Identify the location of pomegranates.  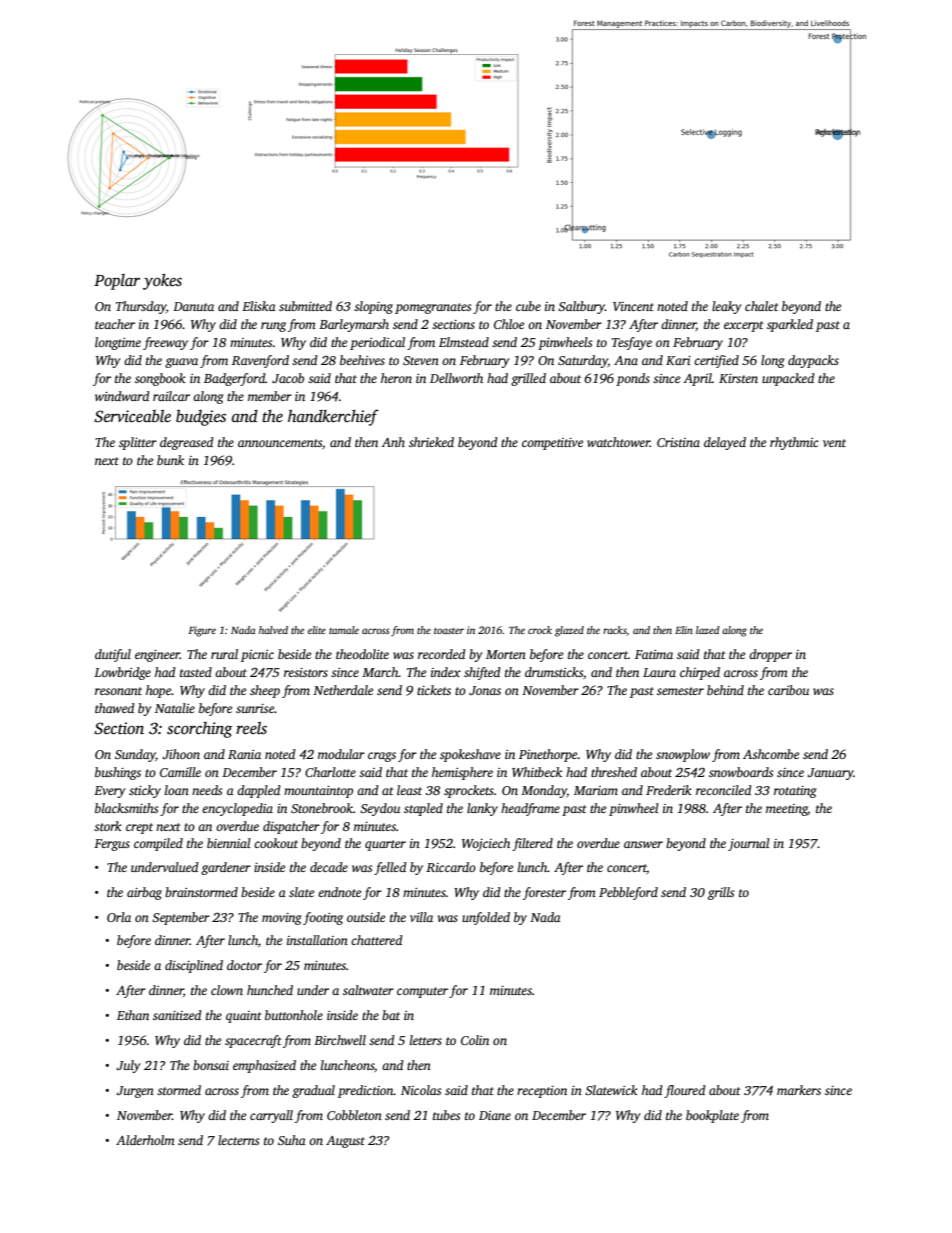
(433, 308).
